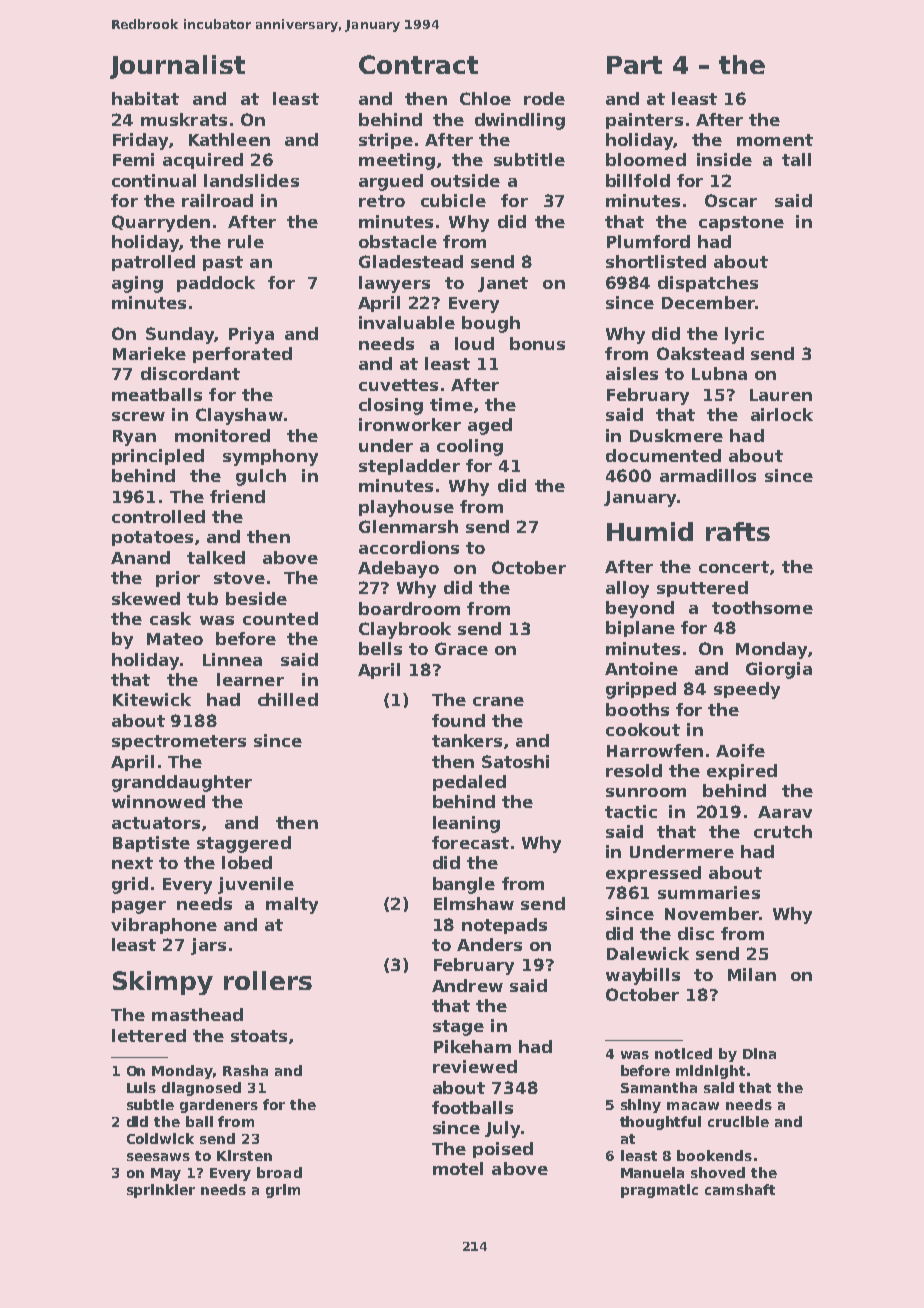 The width and height of the screenshot is (924, 1308). Describe the element at coordinates (466, 824) in the screenshot. I see `leaning` at that location.
